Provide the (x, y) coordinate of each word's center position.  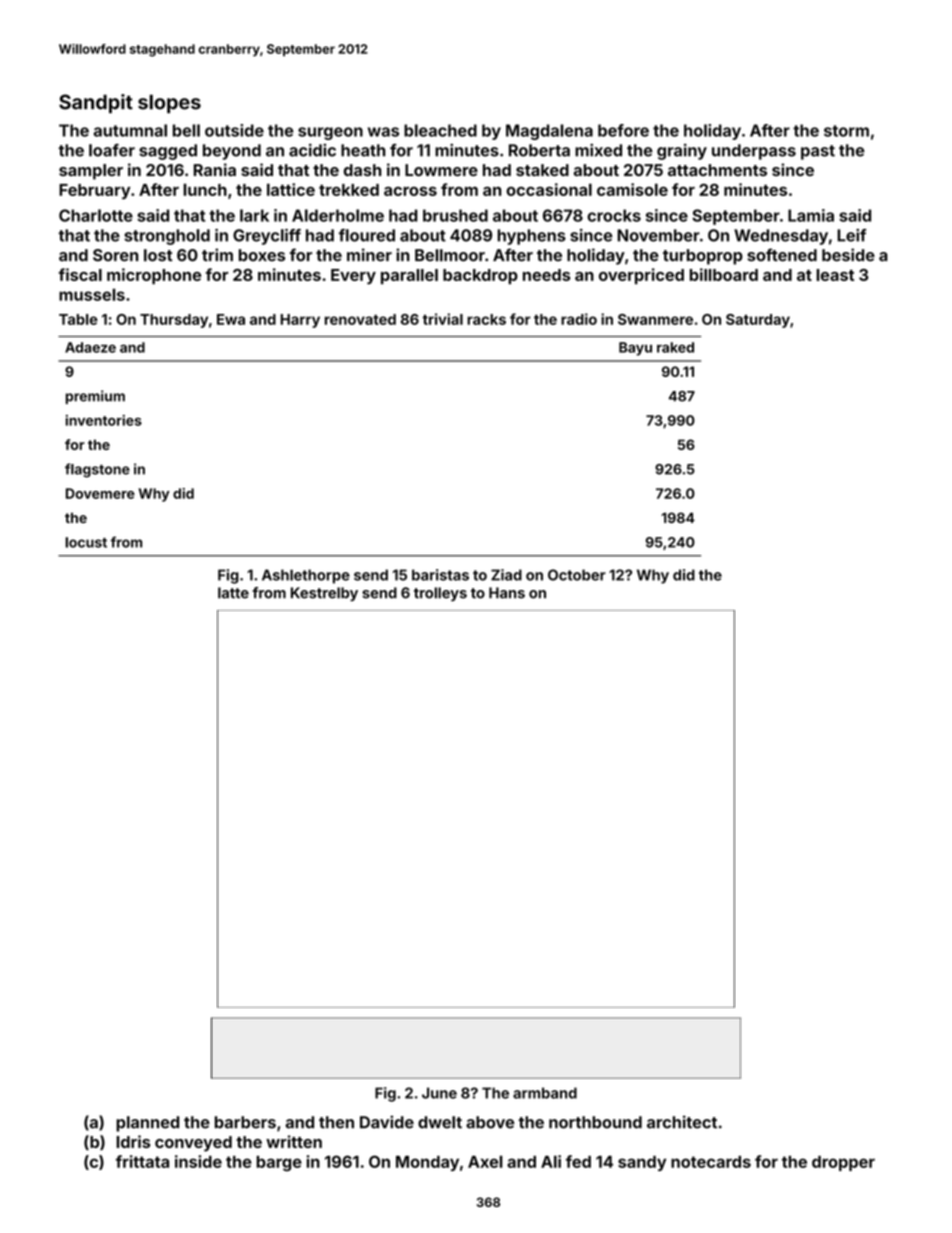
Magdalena (549, 132)
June (439, 1093)
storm (846, 131)
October (577, 575)
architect (682, 1122)
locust (86, 542)
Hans (507, 593)
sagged (168, 152)
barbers (245, 1122)
